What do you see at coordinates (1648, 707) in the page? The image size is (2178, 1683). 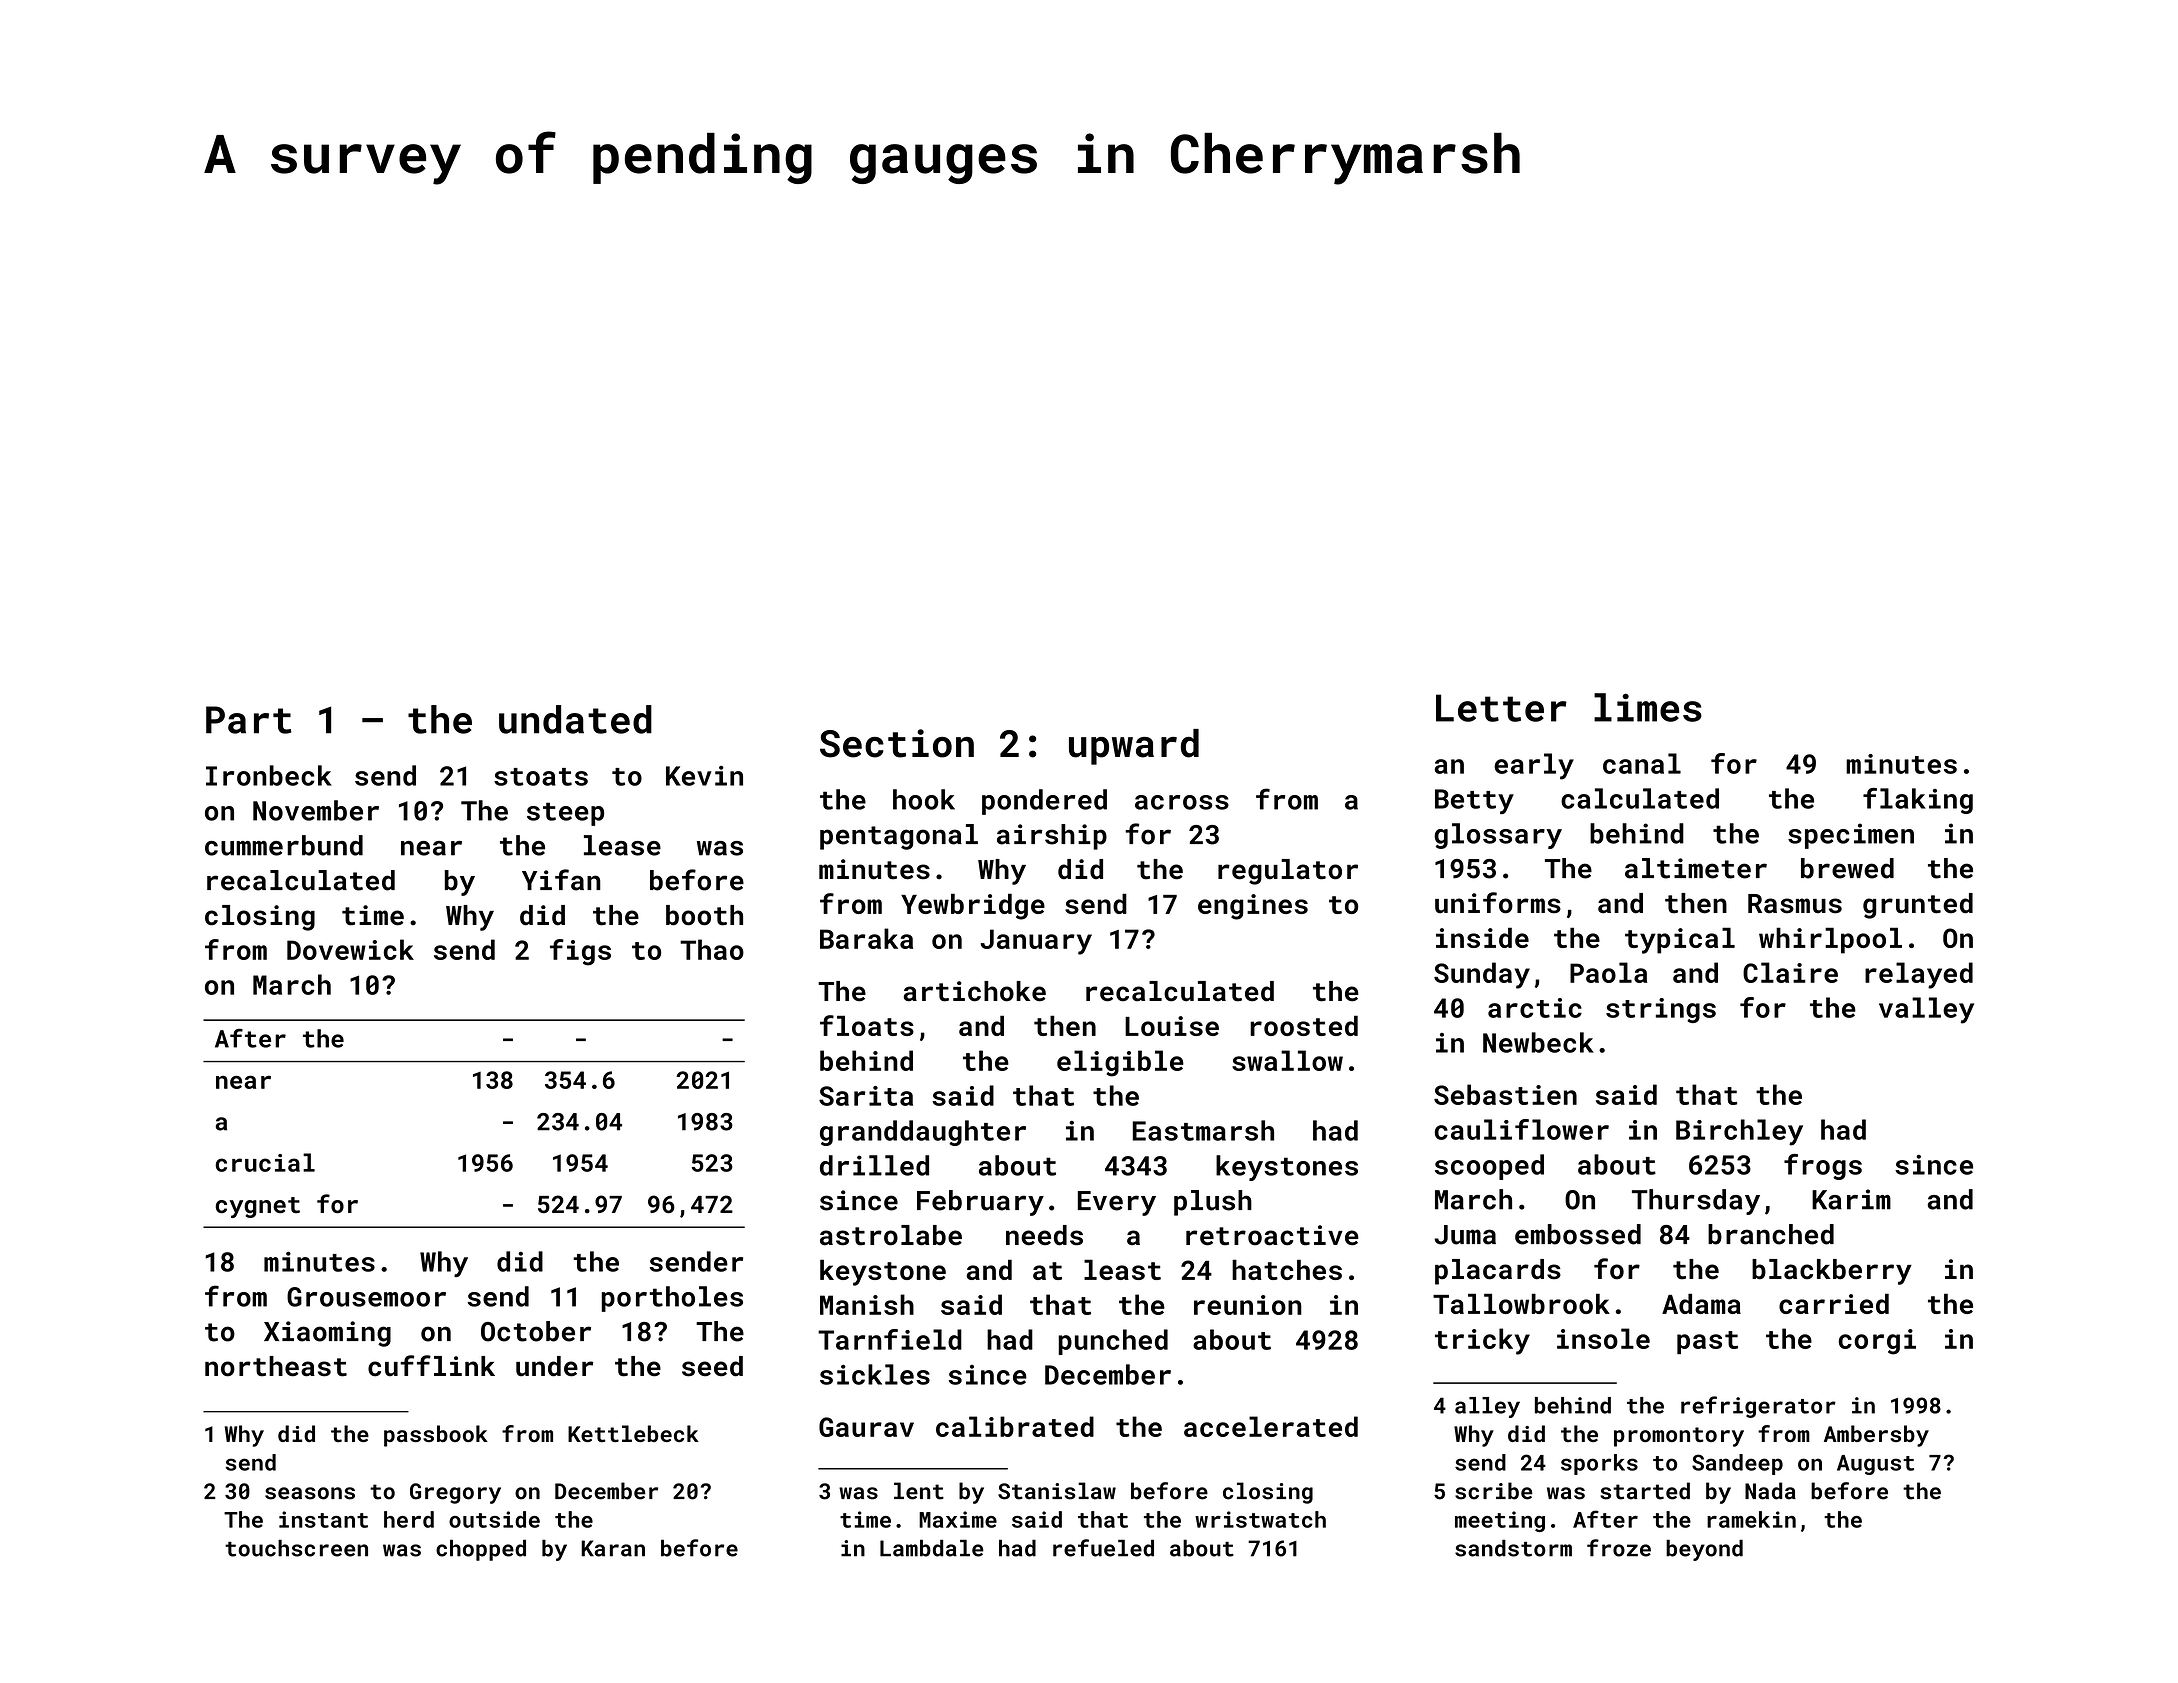 I see `limes` at bounding box center [1648, 707].
